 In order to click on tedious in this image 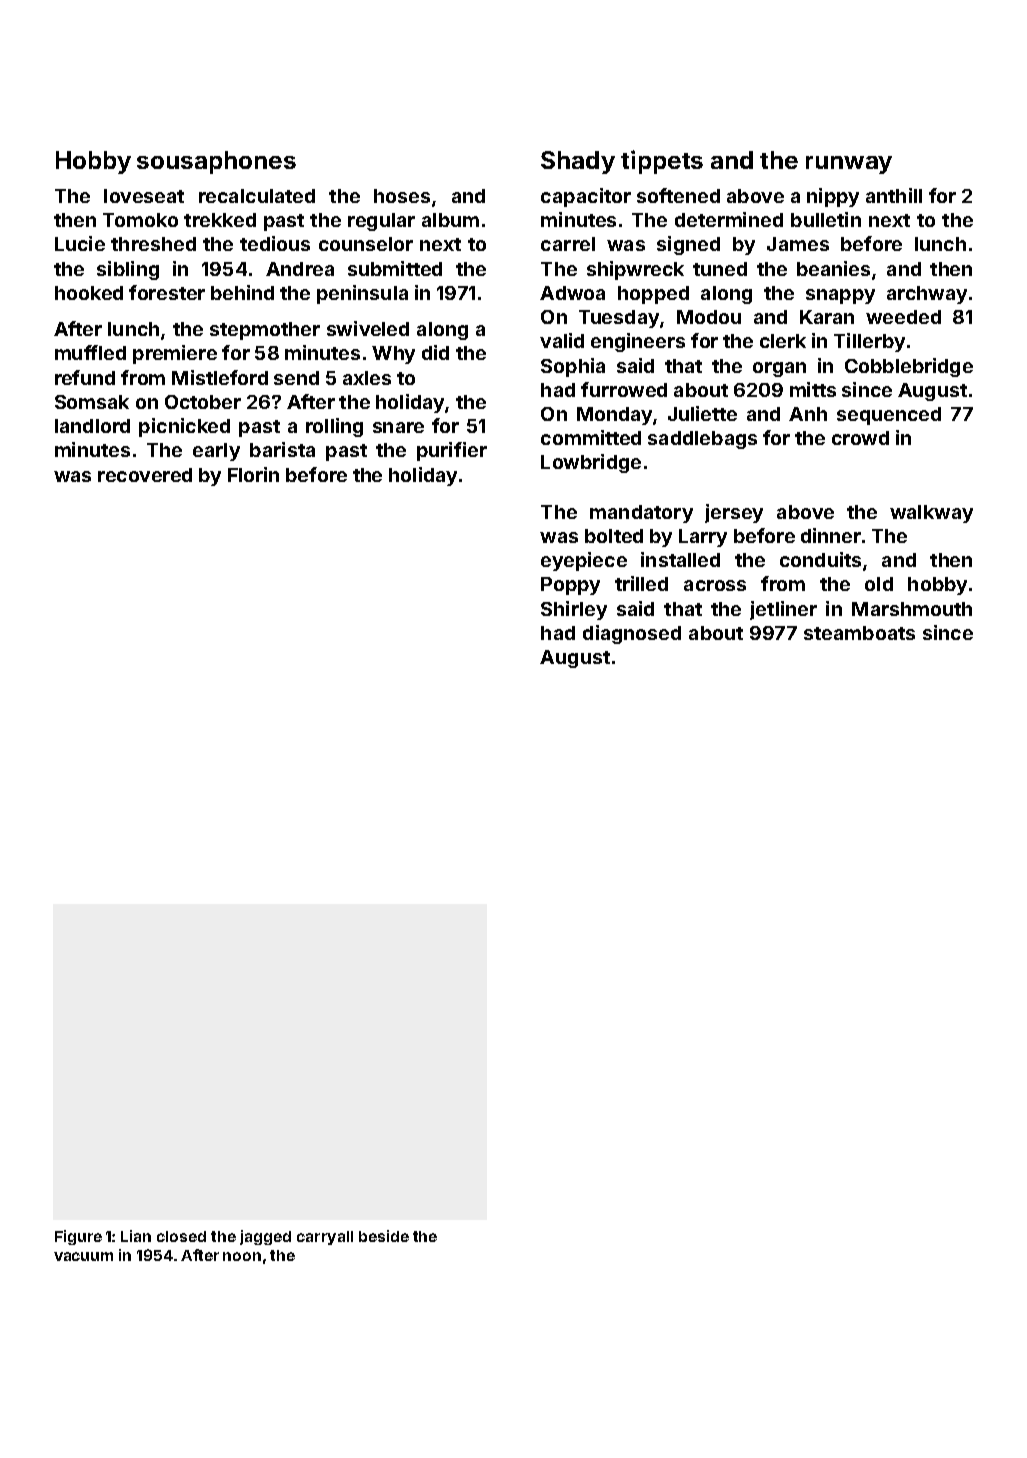, I will do `click(275, 243)`.
